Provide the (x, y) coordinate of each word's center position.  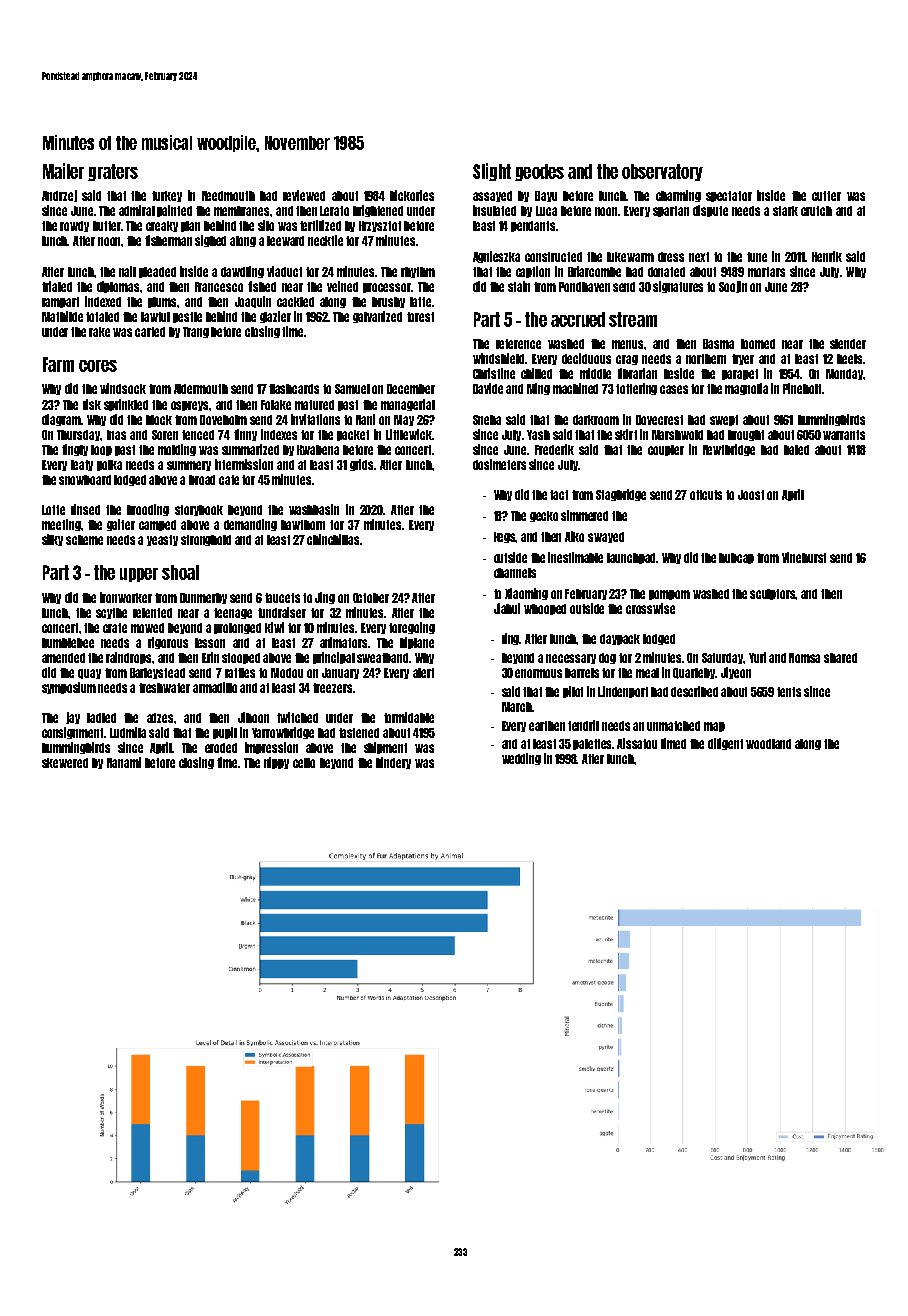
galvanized (377, 317)
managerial (408, 405)
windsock (123, 388)
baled (796, 450)
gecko (544, 516)
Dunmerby (203, 598)
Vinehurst (804, 557)
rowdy (74, 226)
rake (99, 332)
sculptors (773, 594)
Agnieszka (496, 257)
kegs (505, 537)
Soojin (733, 287)
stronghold (206, 540)
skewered (65, 763)
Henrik (827, 256)
